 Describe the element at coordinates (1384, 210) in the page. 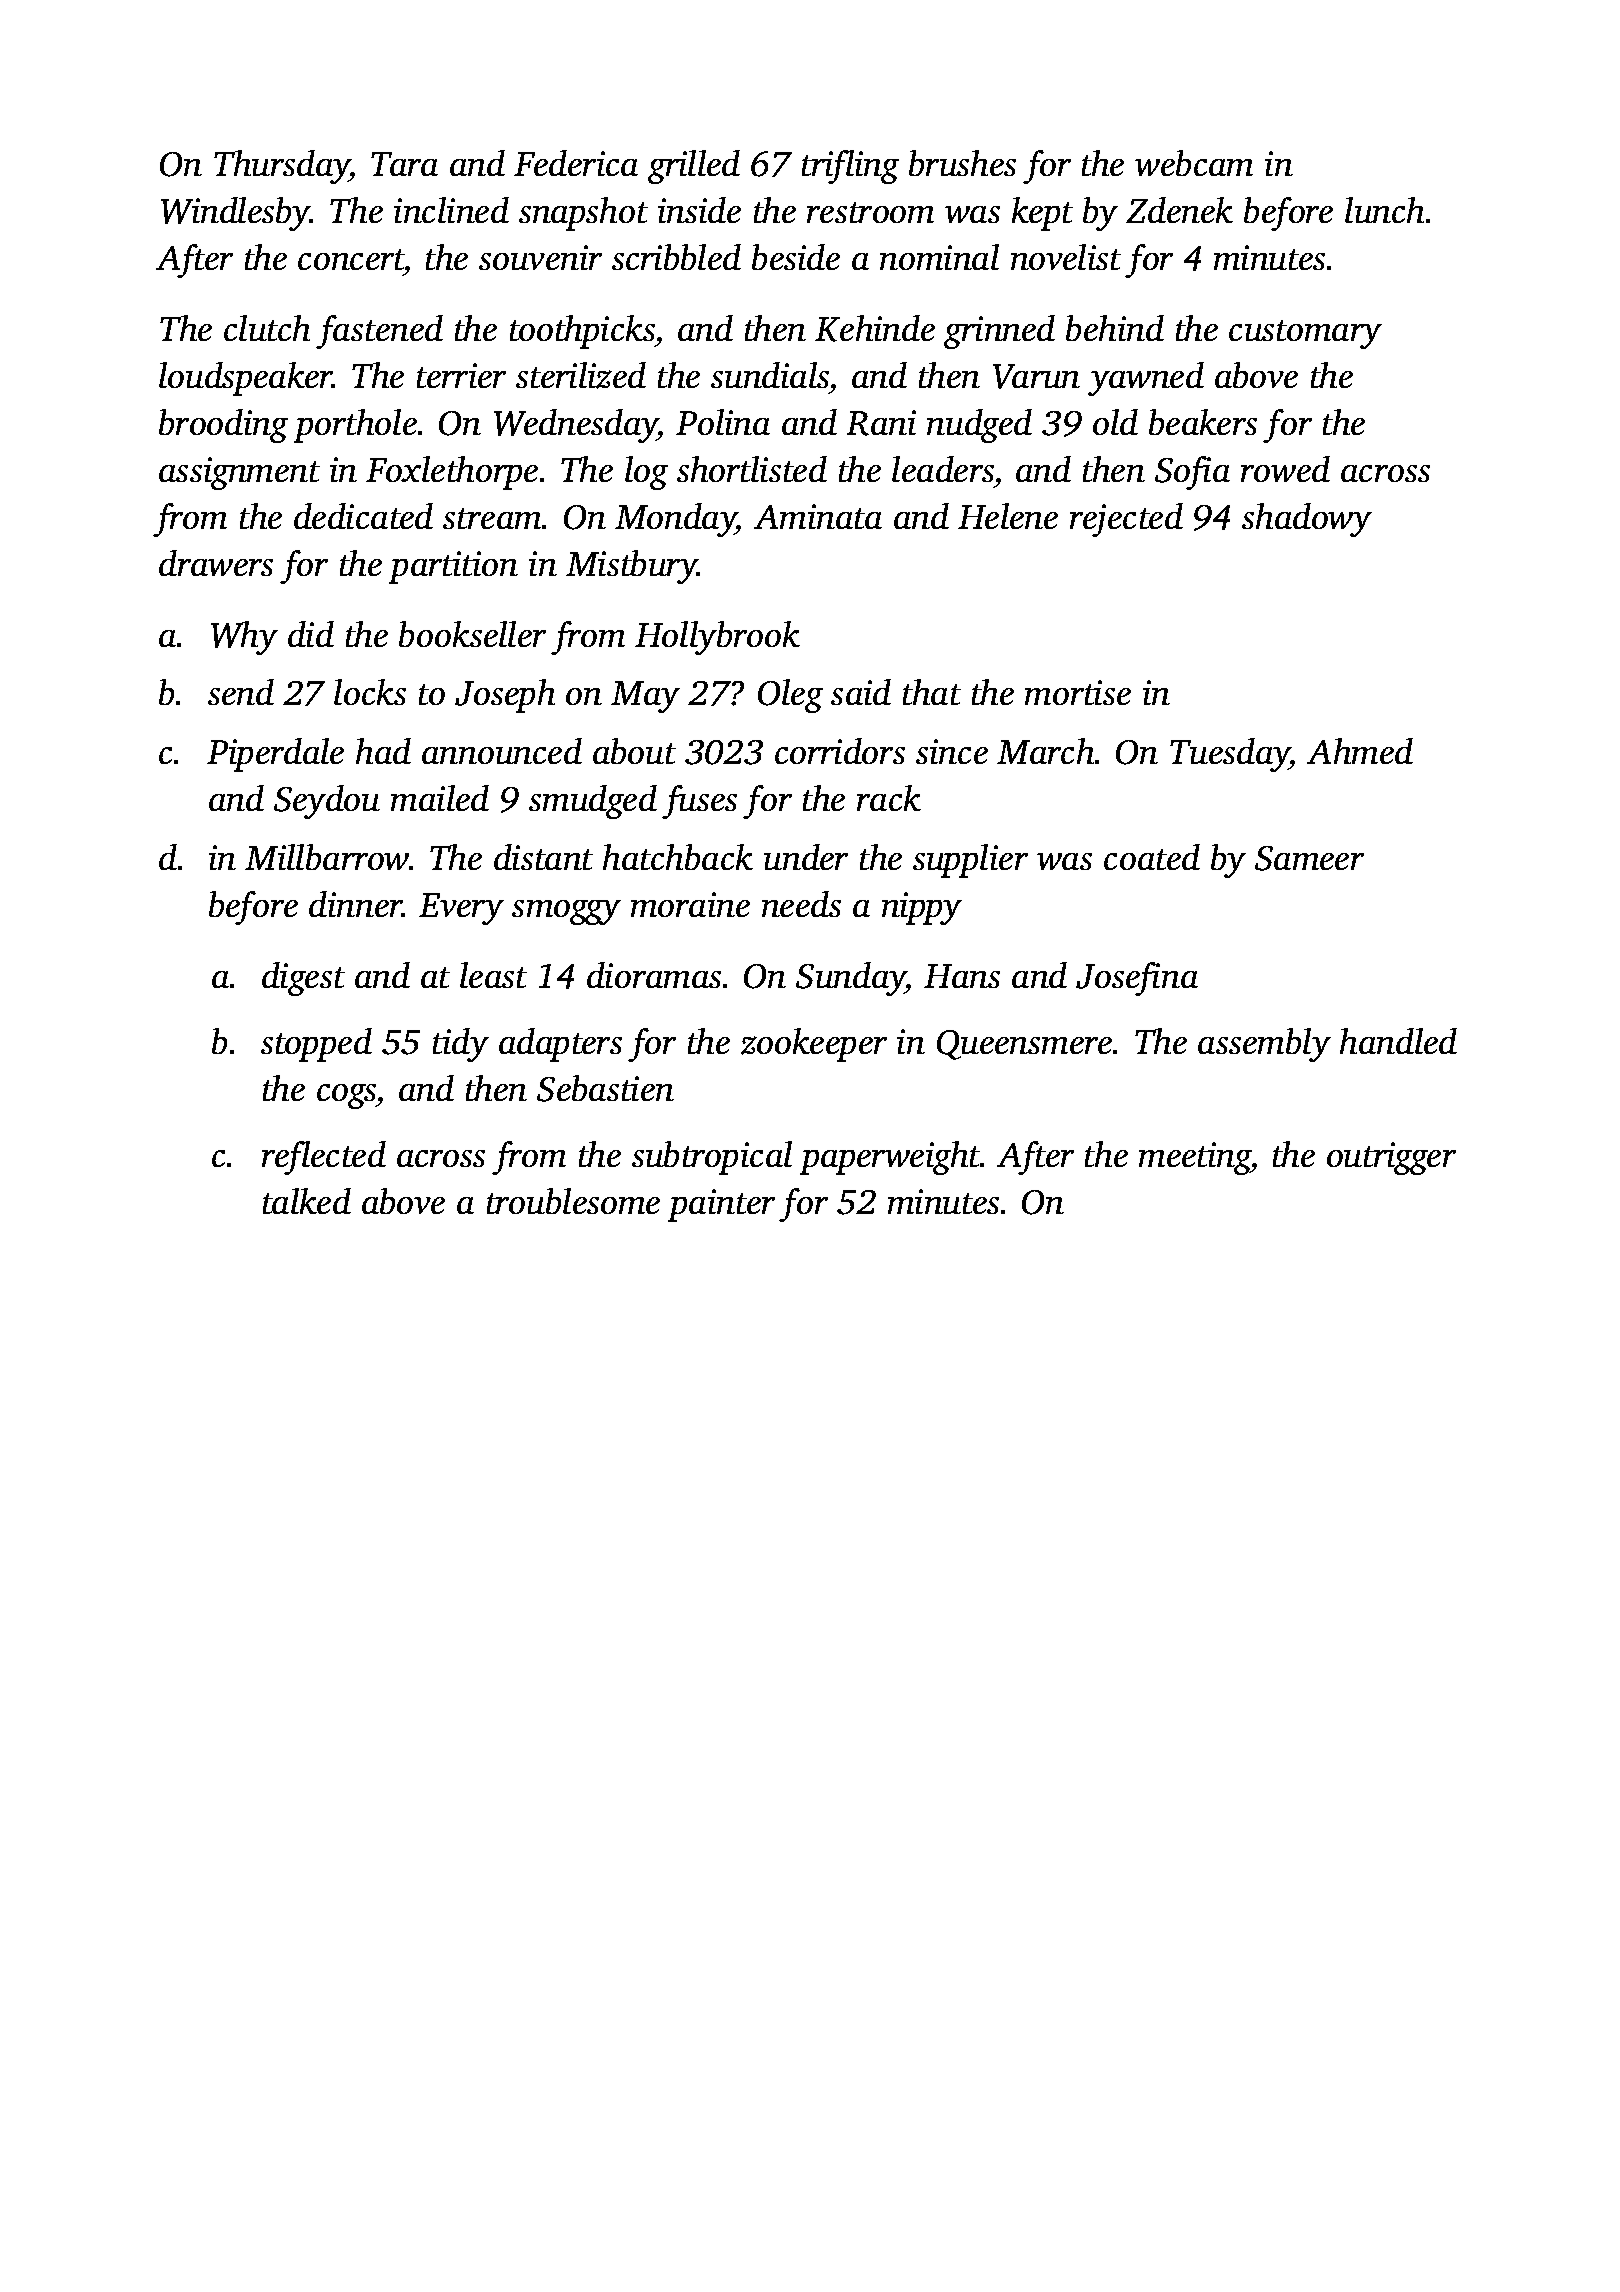

I see `lunch` at that location.
